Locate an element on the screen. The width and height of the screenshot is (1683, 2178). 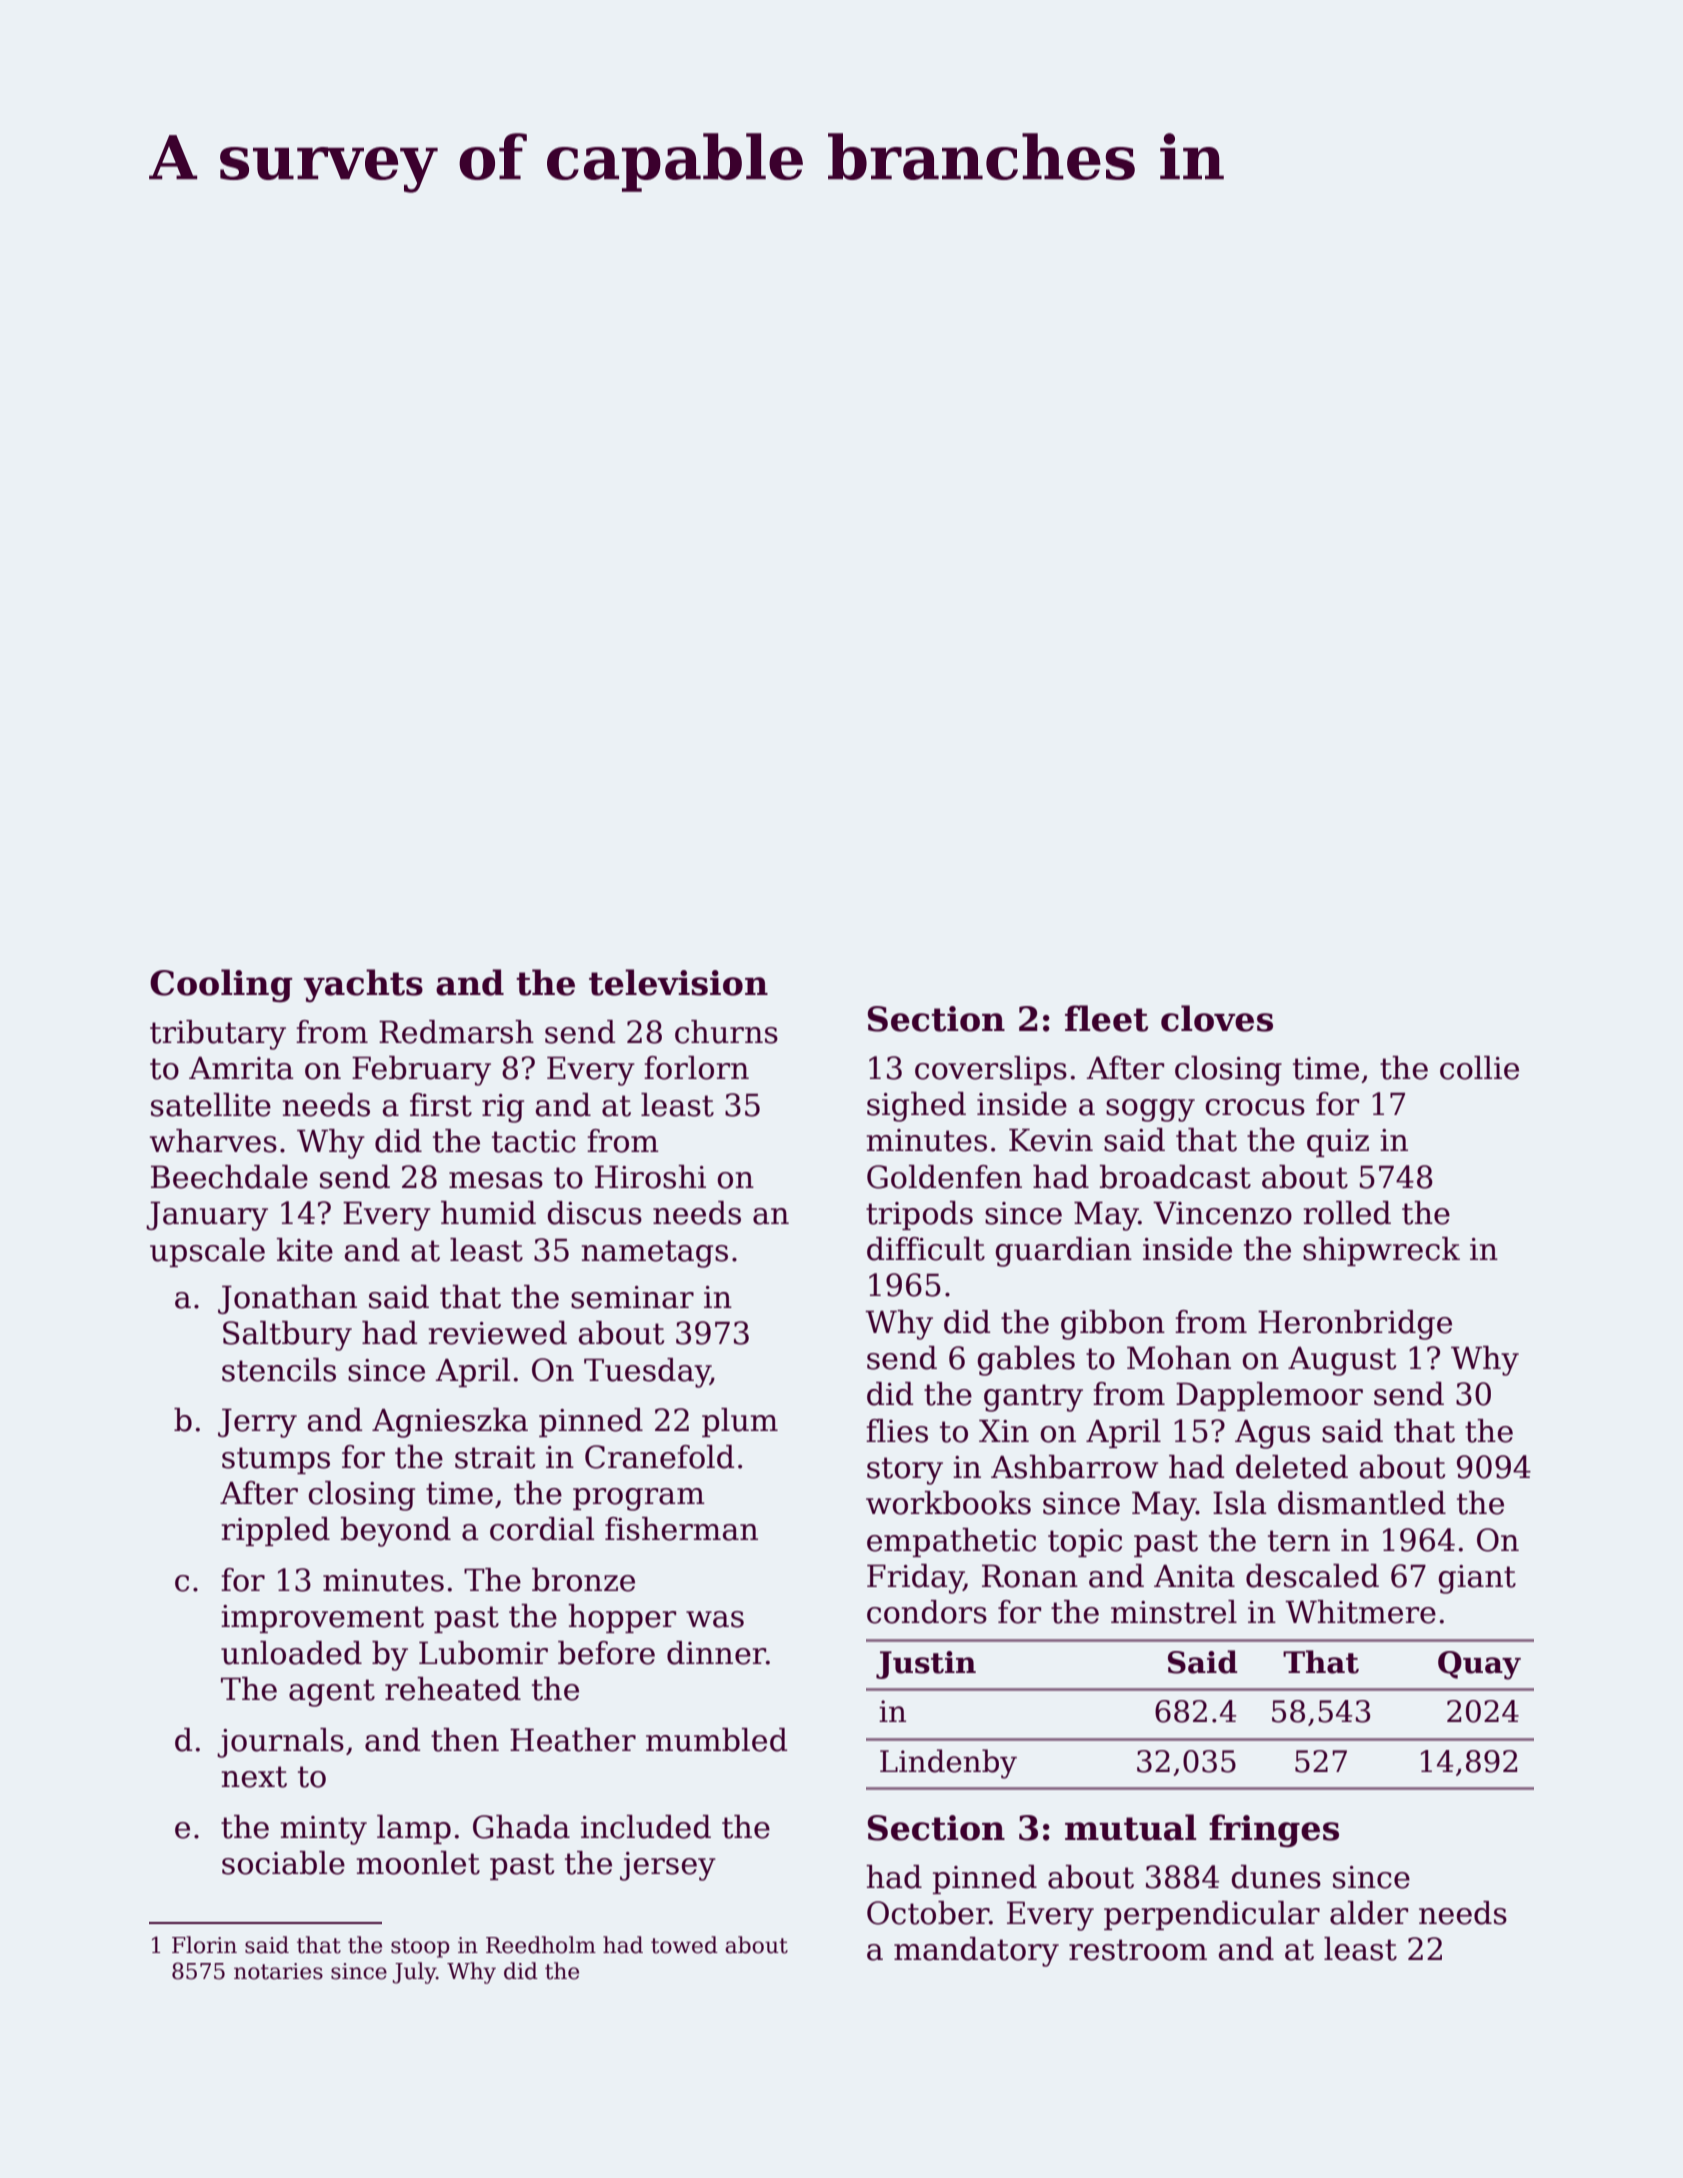
tributary is located at coordinates (218, 1035).
